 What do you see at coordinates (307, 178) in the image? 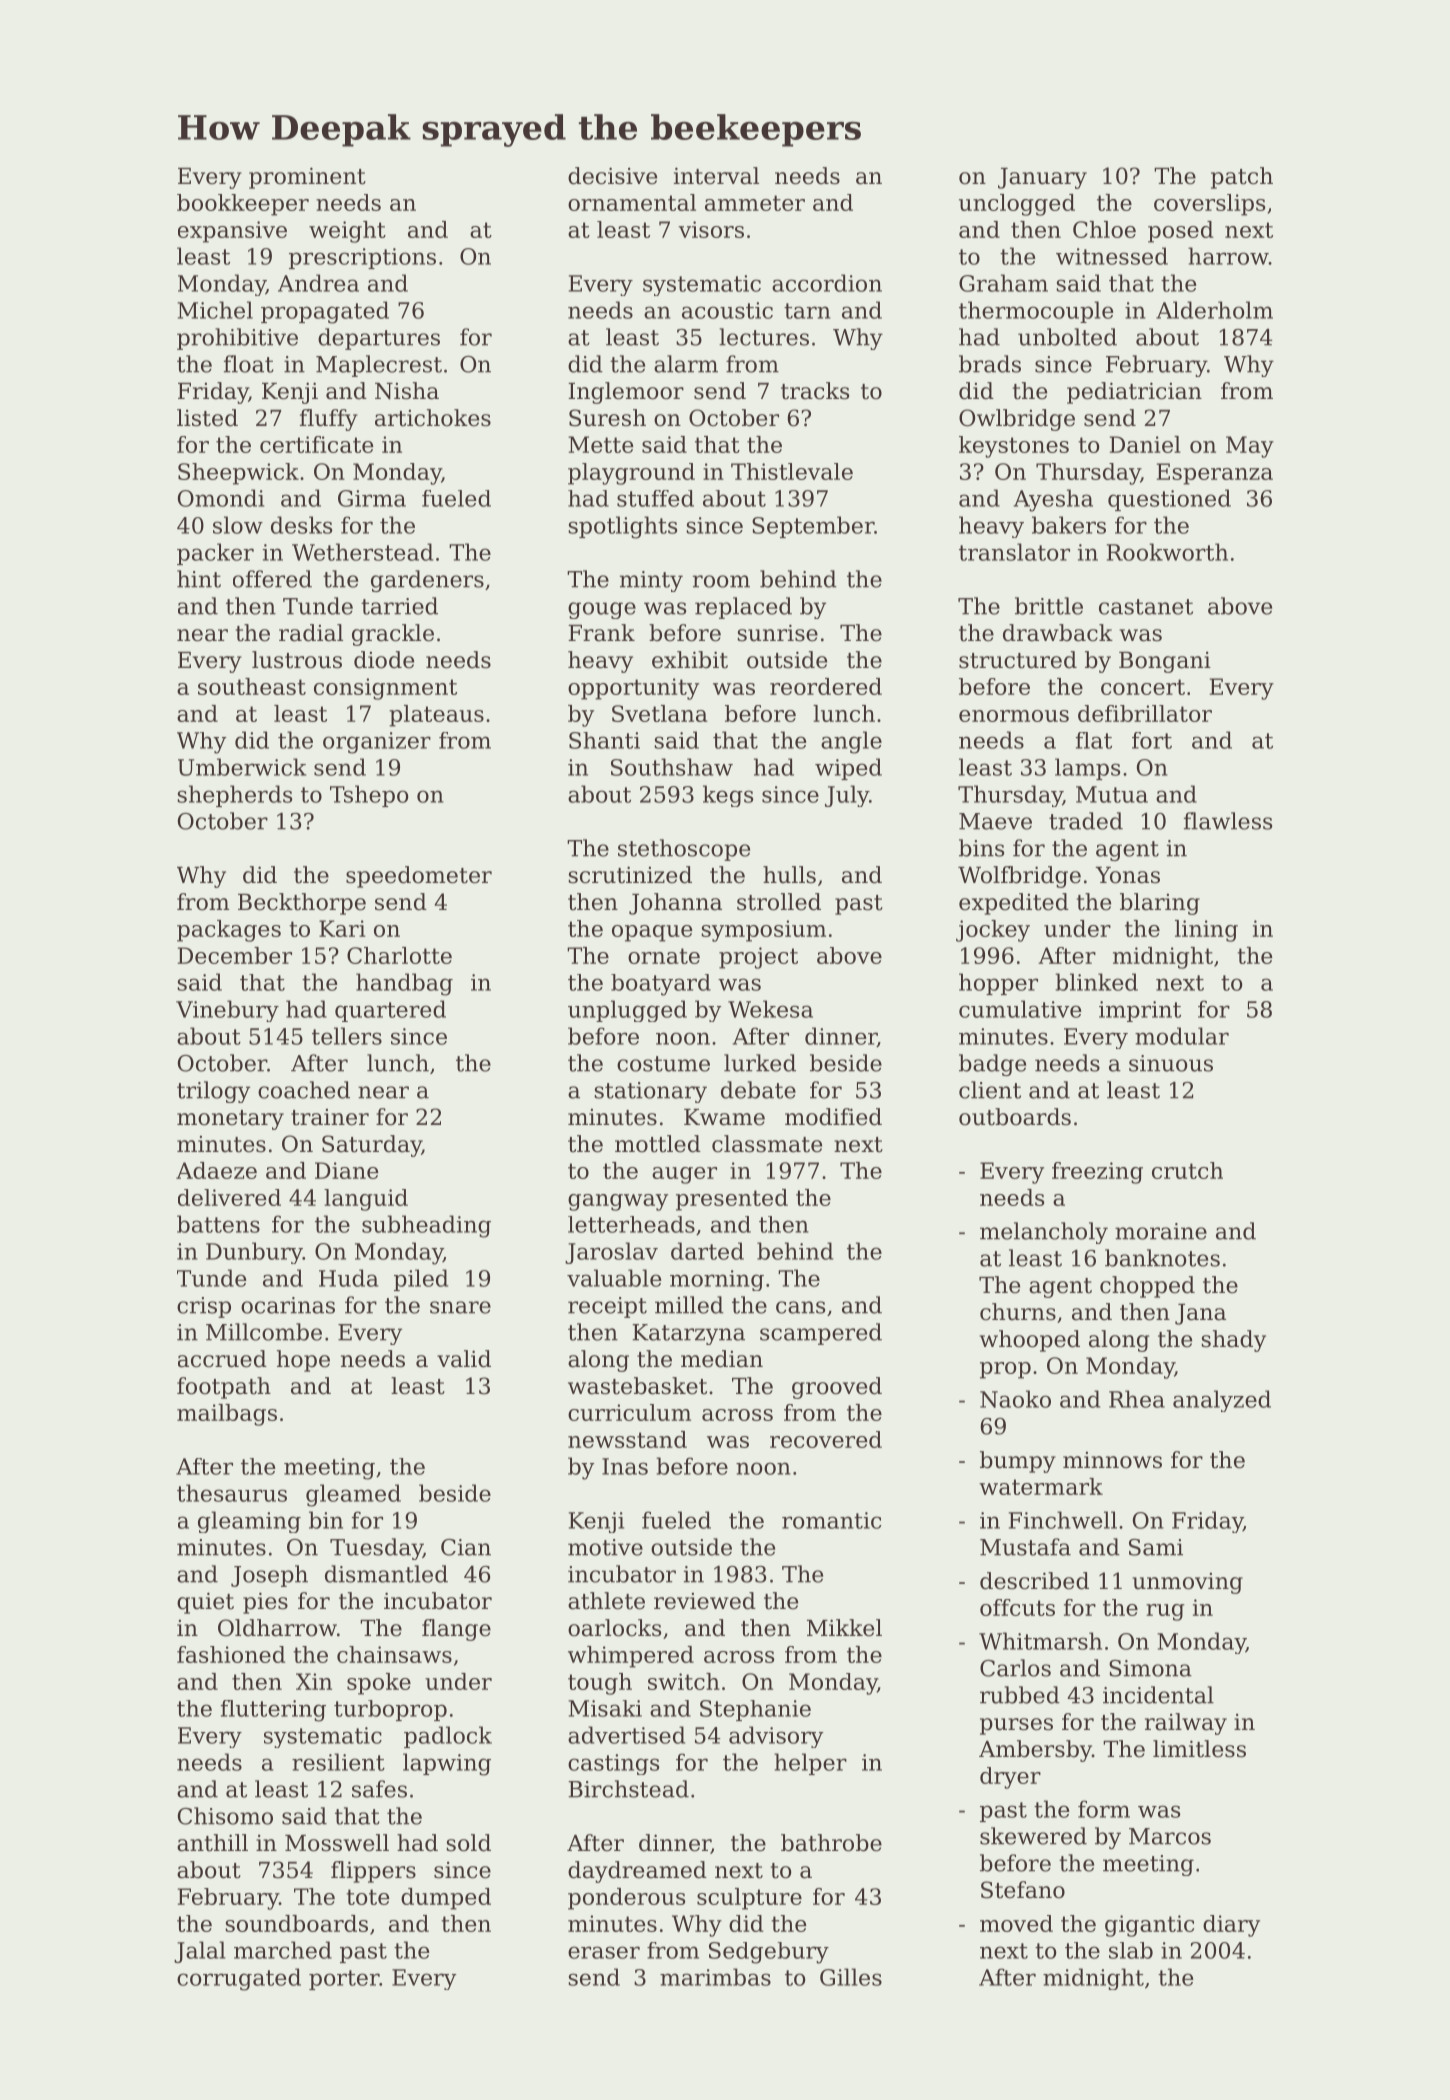
I see `prominent` at bounding box center [307, 178].
